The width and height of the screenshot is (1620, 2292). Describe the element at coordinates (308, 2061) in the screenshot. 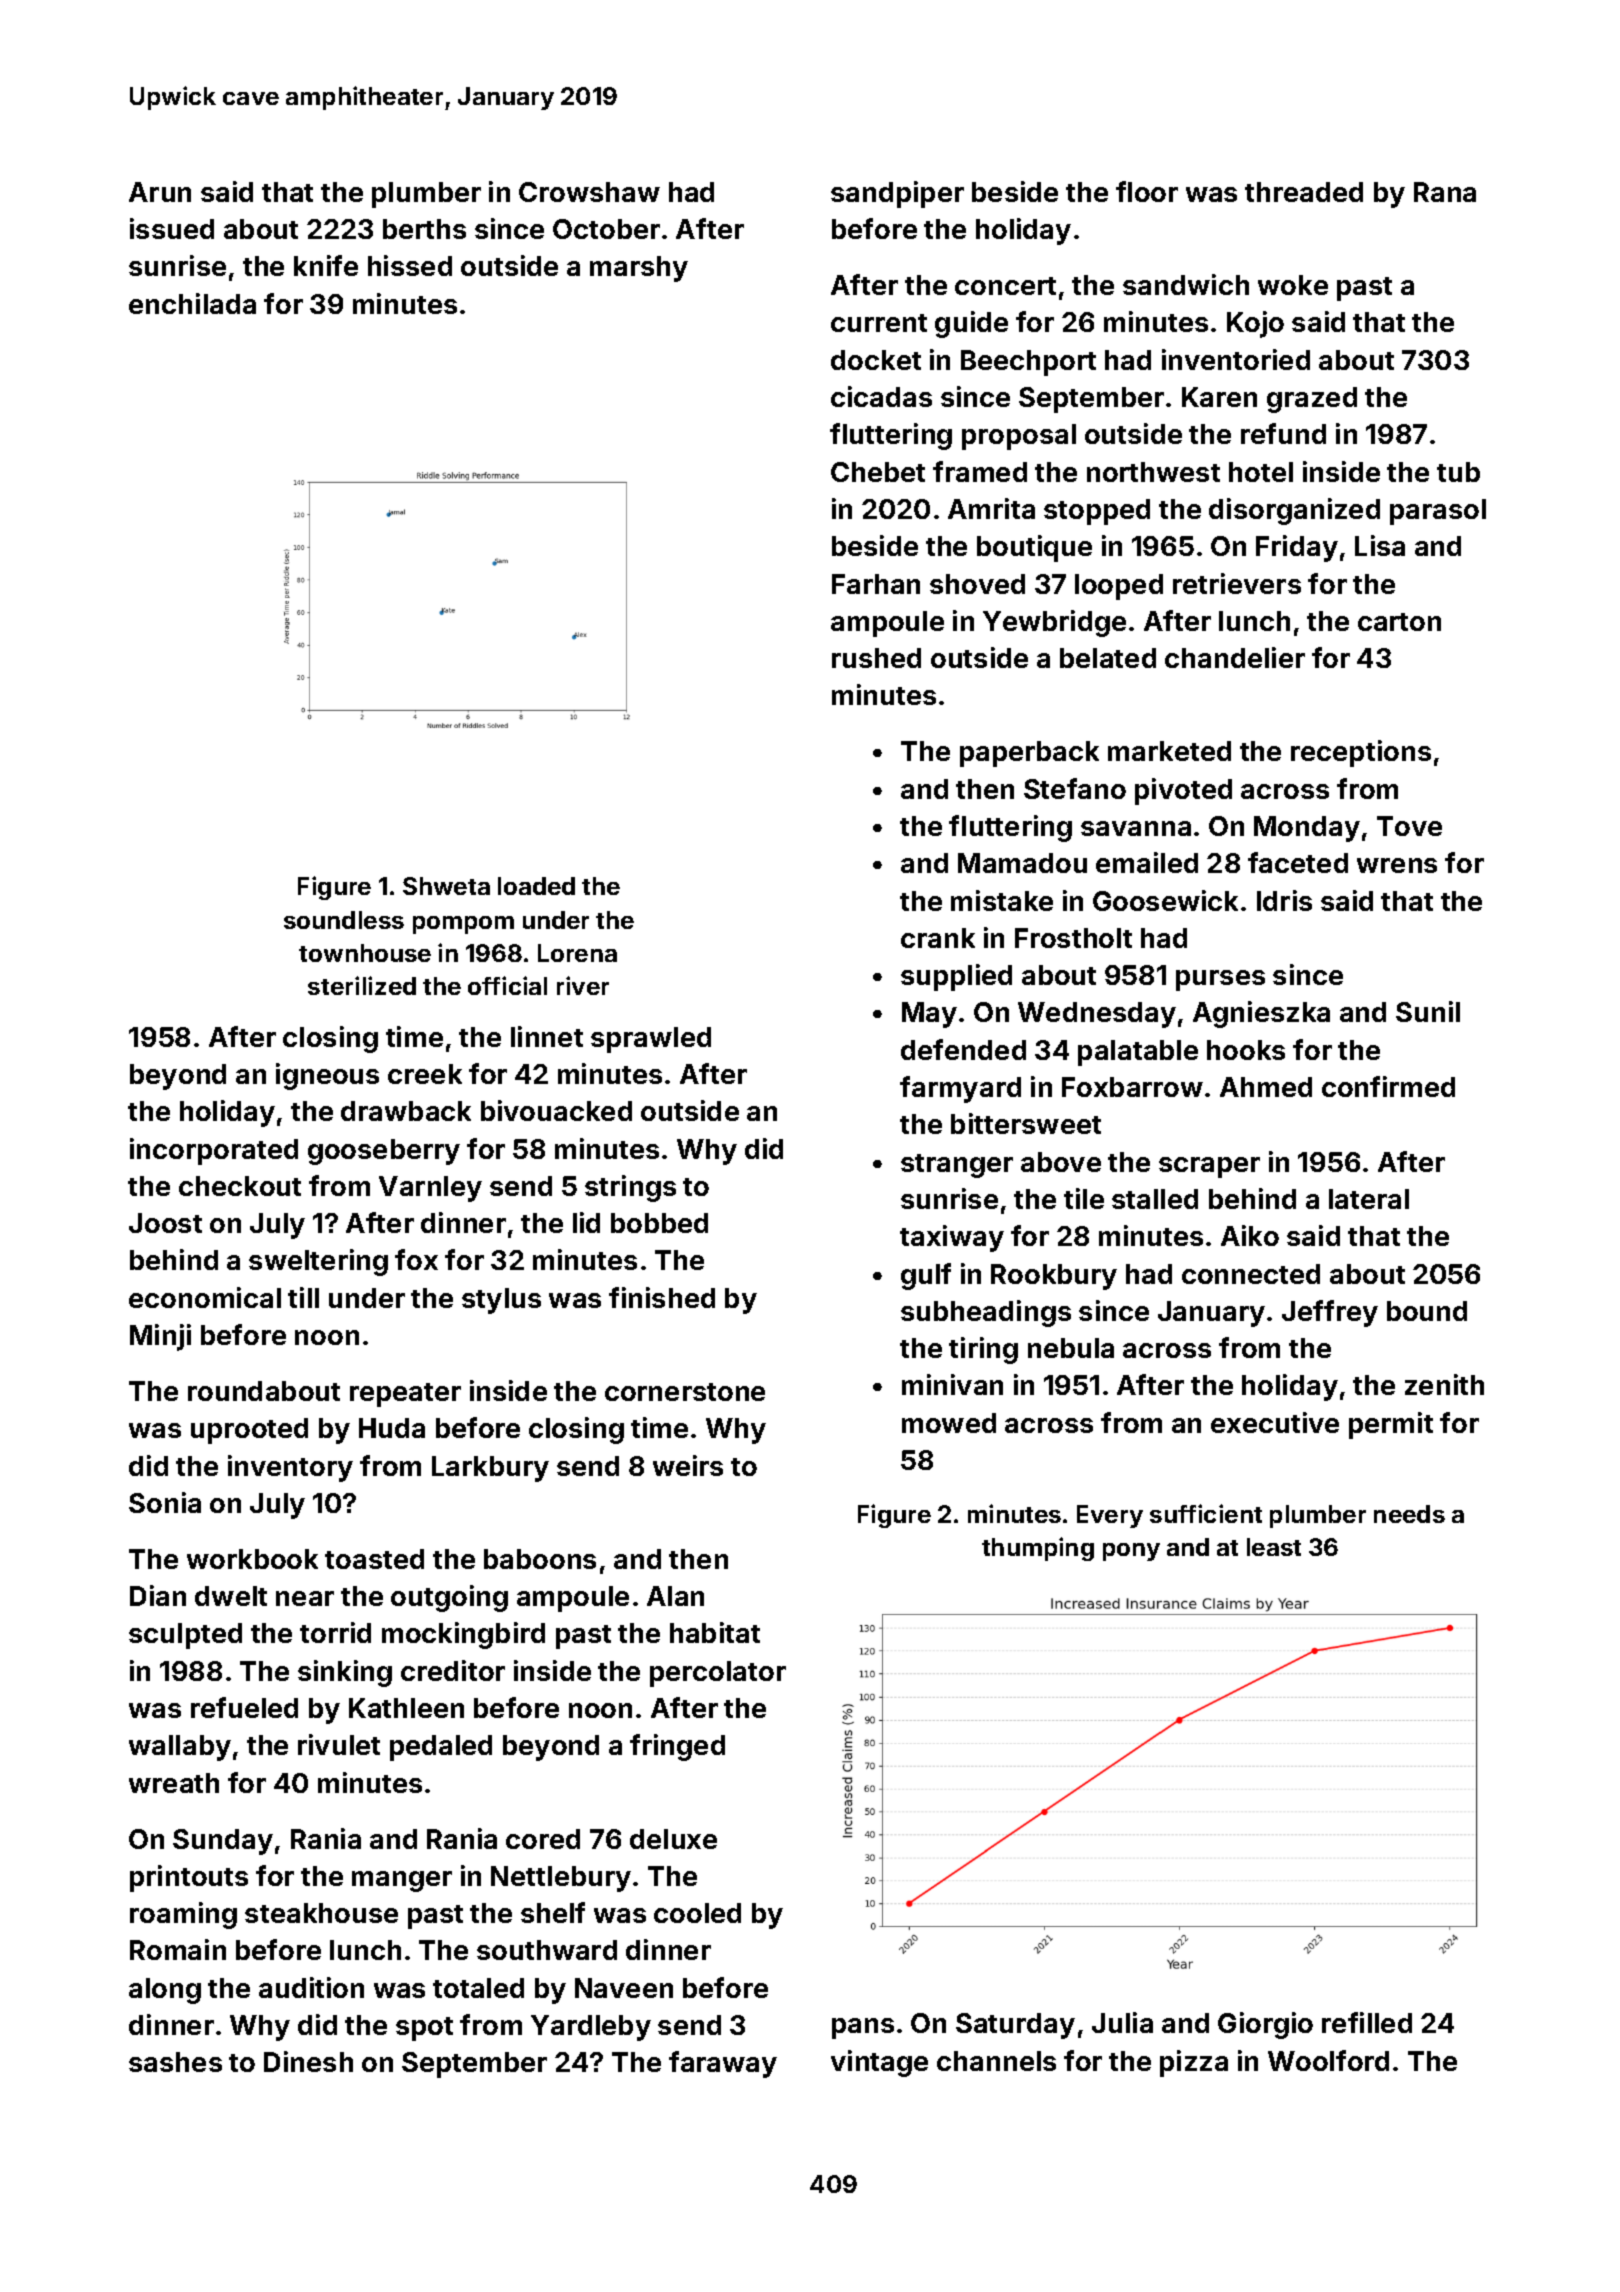

I see `Dinesh` at that location.
